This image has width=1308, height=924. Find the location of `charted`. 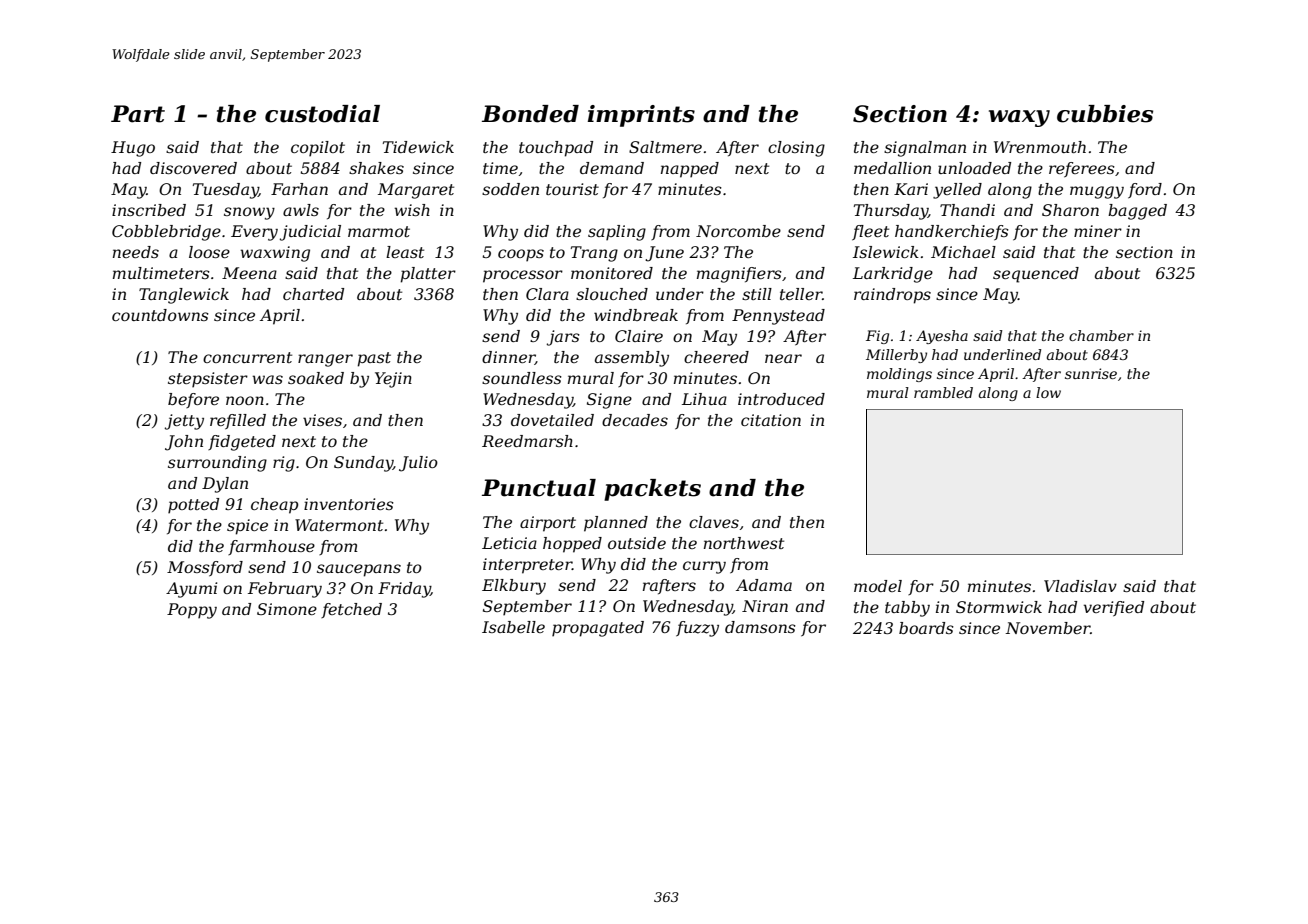

charted is located at coordinates (313, 294).
